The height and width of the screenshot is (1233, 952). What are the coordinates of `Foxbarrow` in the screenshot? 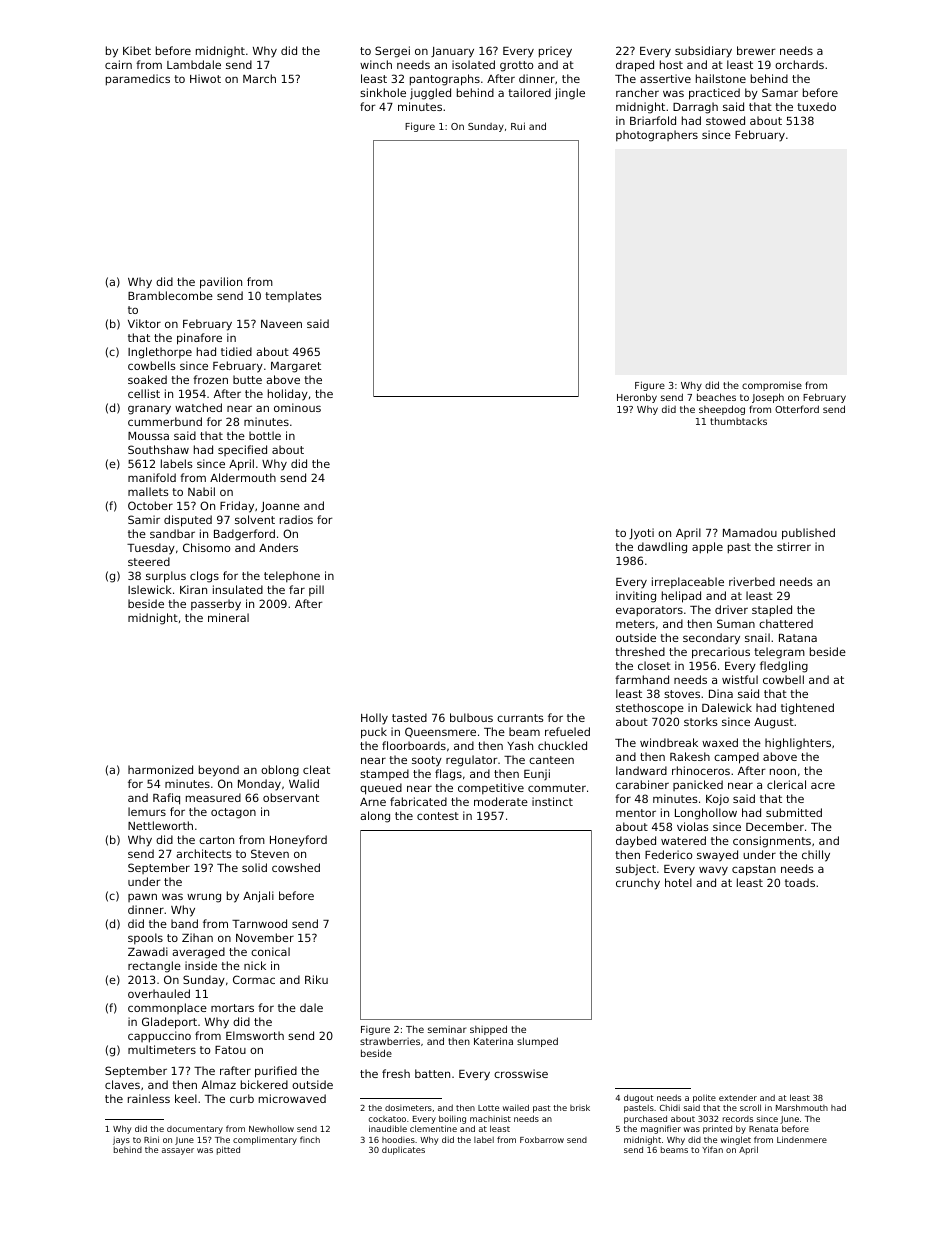 It's located at (542, 1139).
